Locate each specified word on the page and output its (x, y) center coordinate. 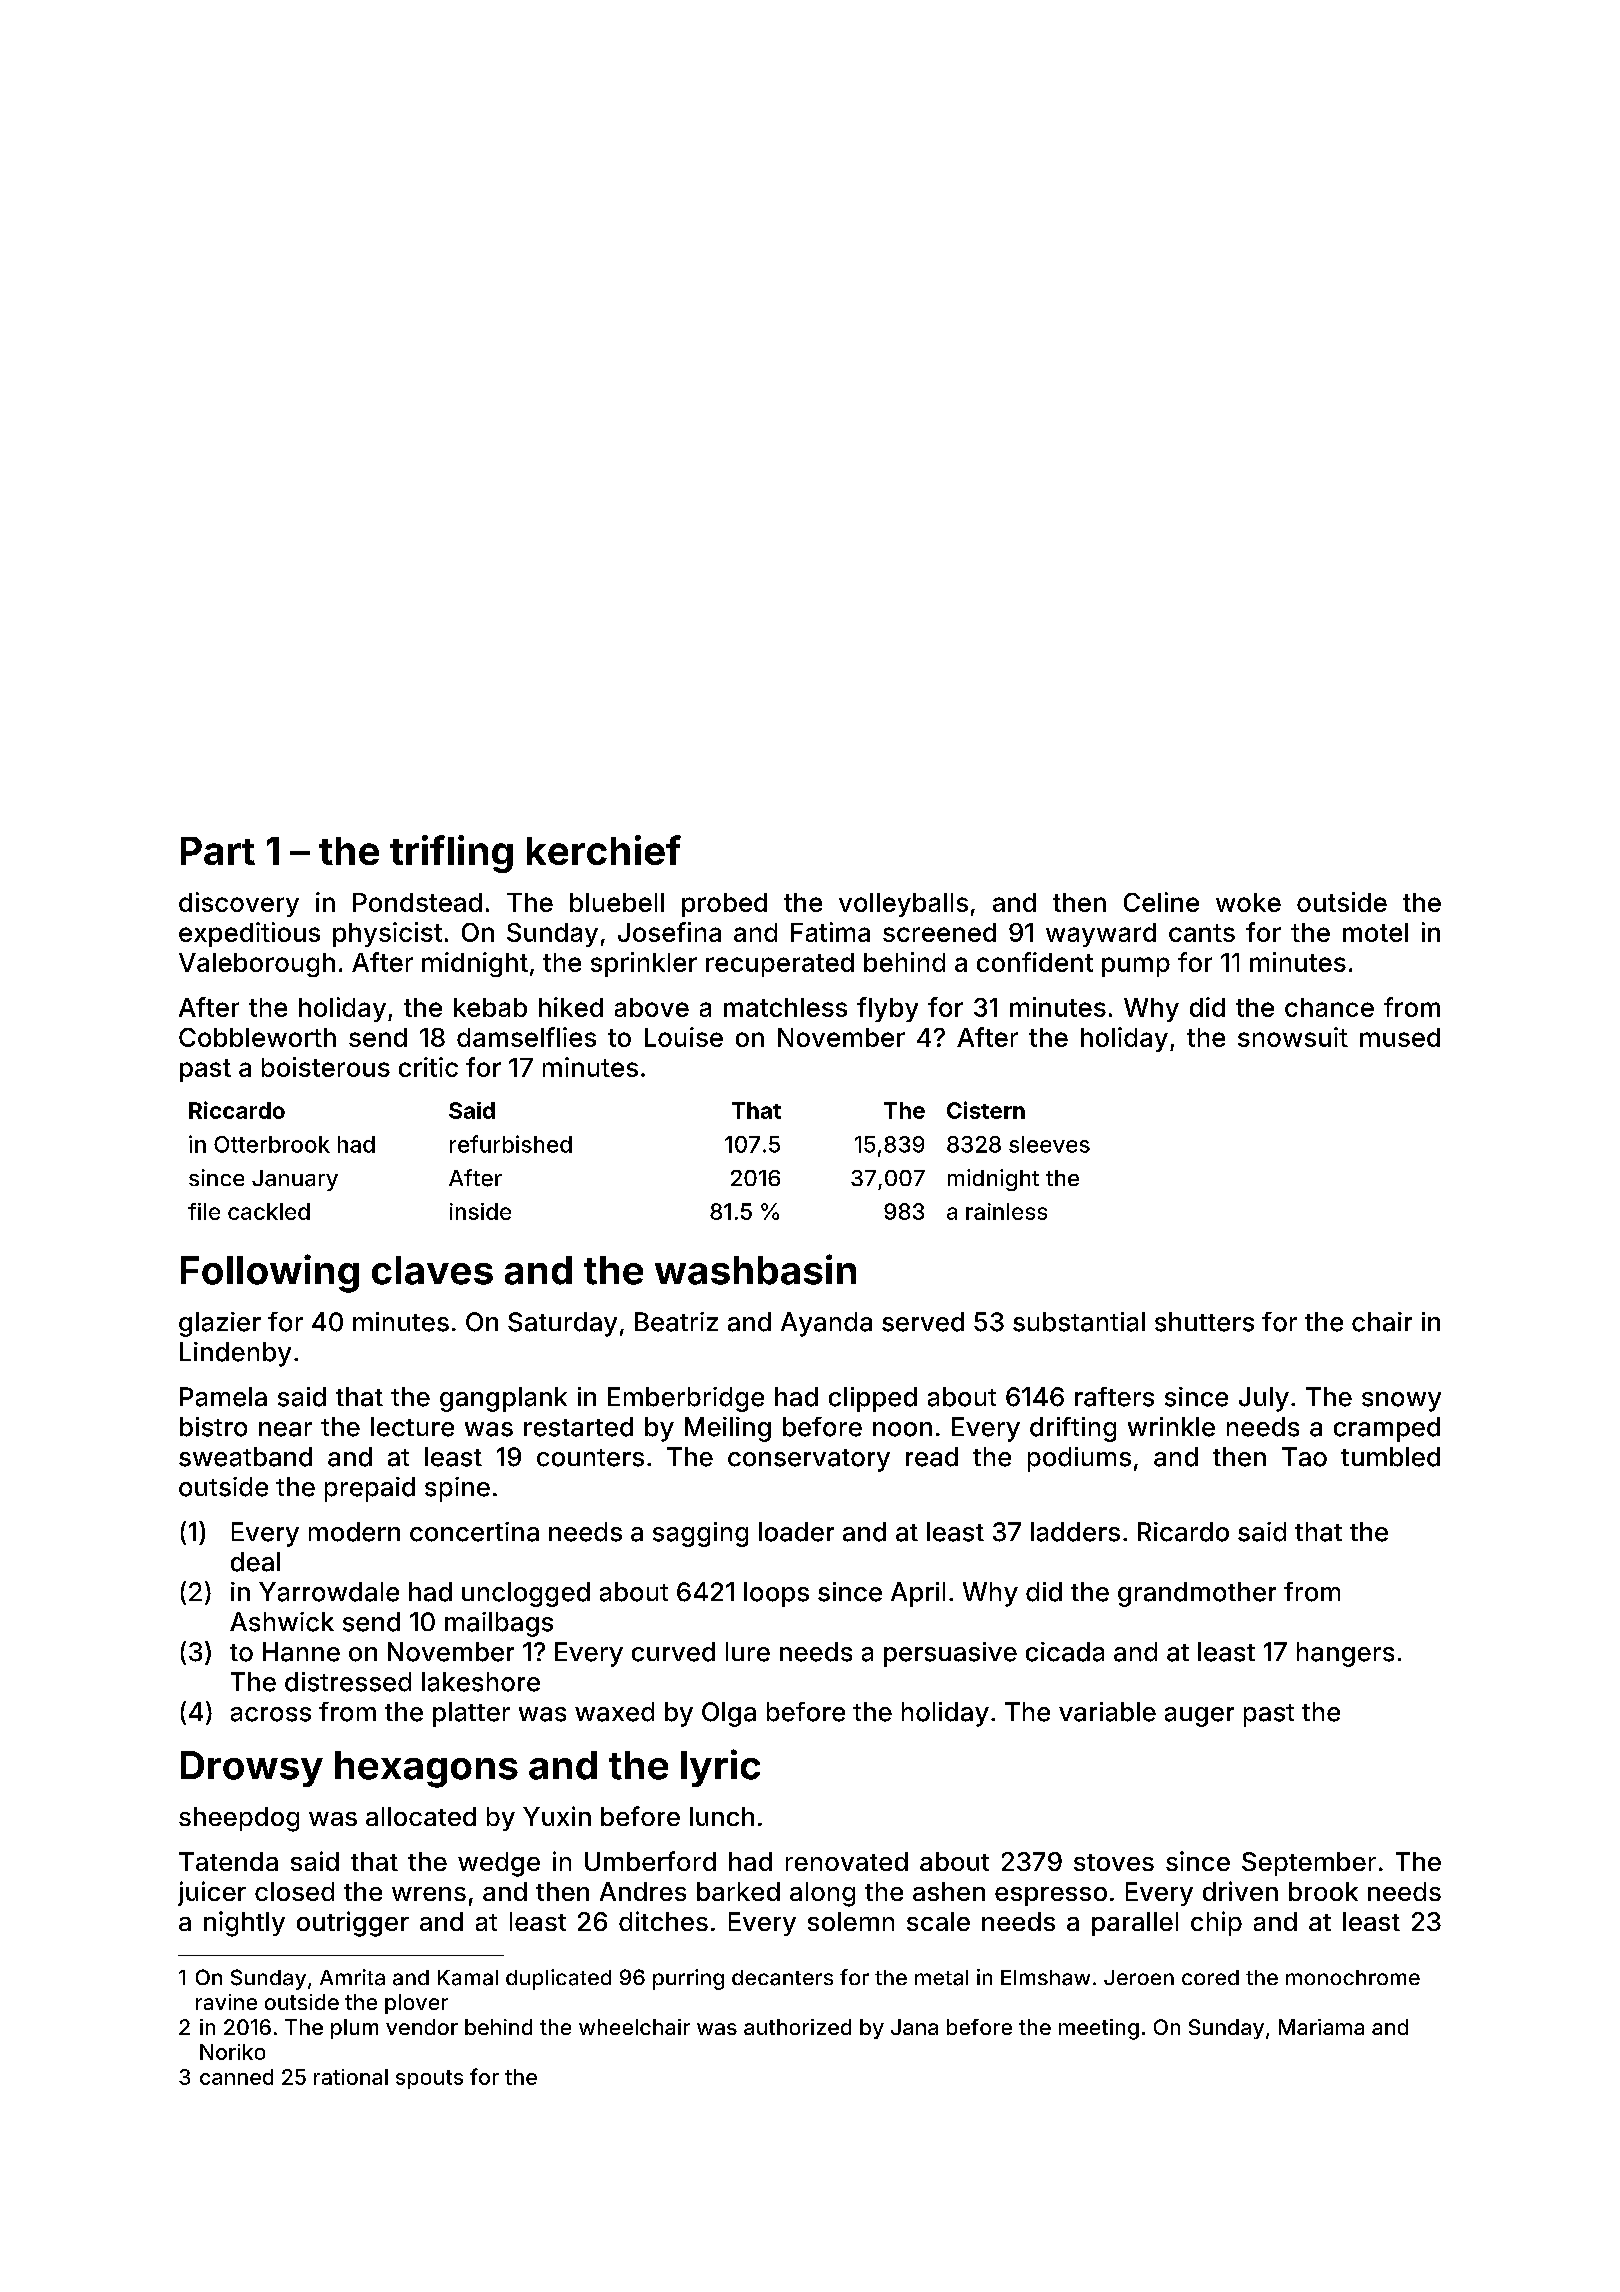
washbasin (755, 1269)
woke (1248, 902)
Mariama (1321, 2027)
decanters (782, 1978)
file (204, 1211)
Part (218, 851)
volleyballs (903, 905)
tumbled (1390, 1457)
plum (354, 2029)
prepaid (370, 1489)
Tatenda (228, 1861)
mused (1400, 1037)
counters (590, 1458)
